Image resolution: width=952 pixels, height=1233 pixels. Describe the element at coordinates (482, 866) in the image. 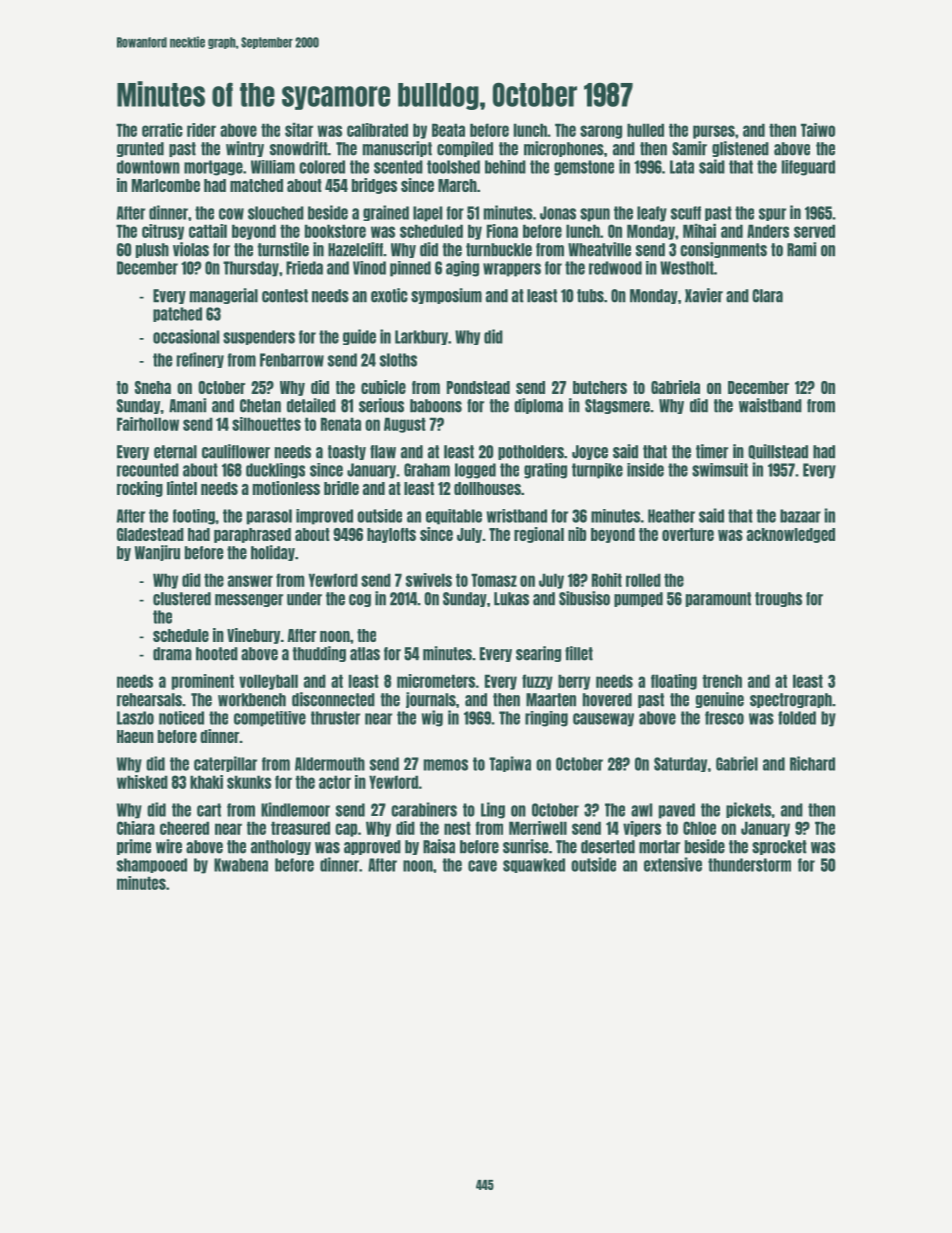

I see `cave` at that location.
